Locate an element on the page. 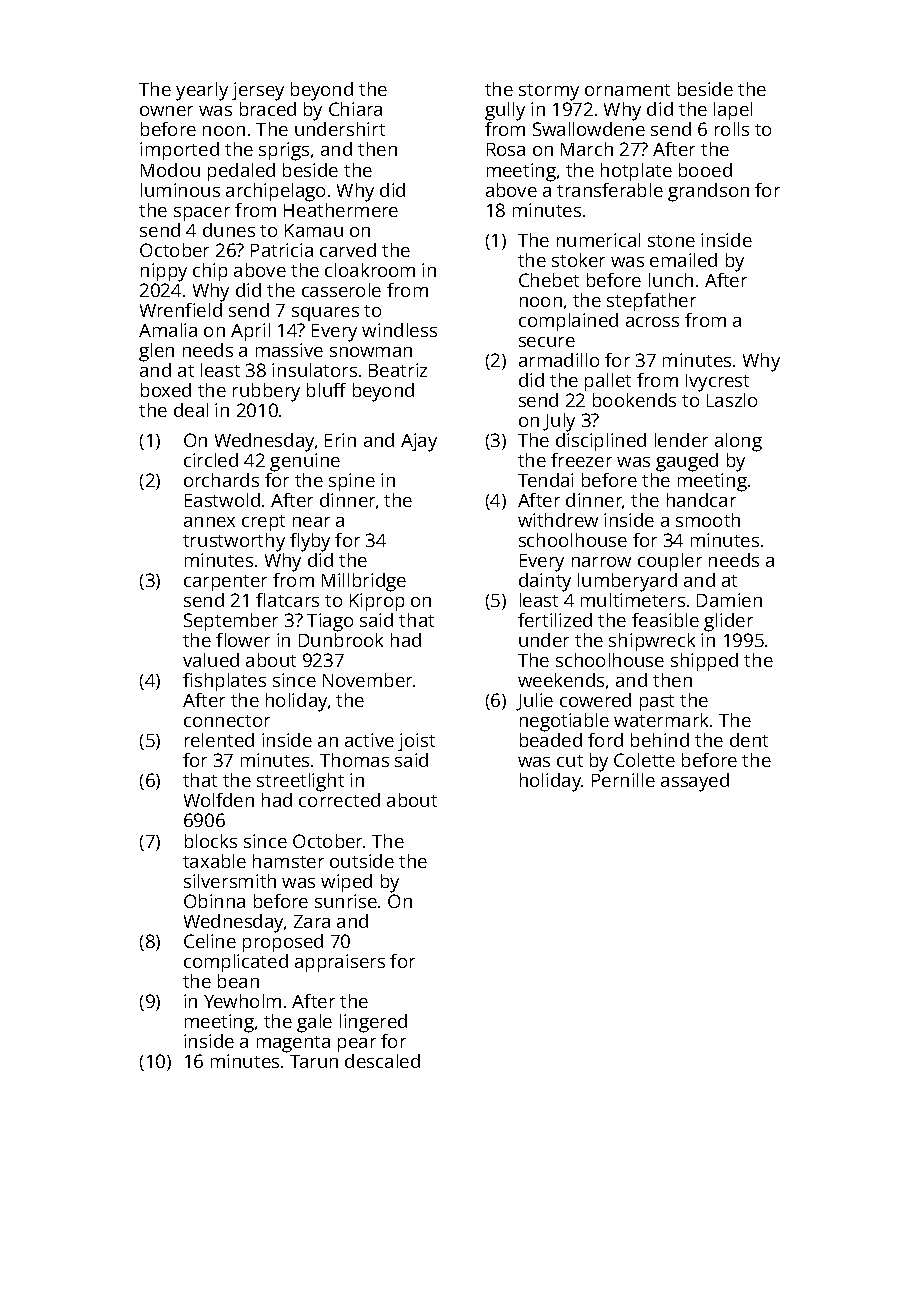 Image resolution: width=924 pixels, height=1311 pixels. flower is located at coordinates (243, 640).
